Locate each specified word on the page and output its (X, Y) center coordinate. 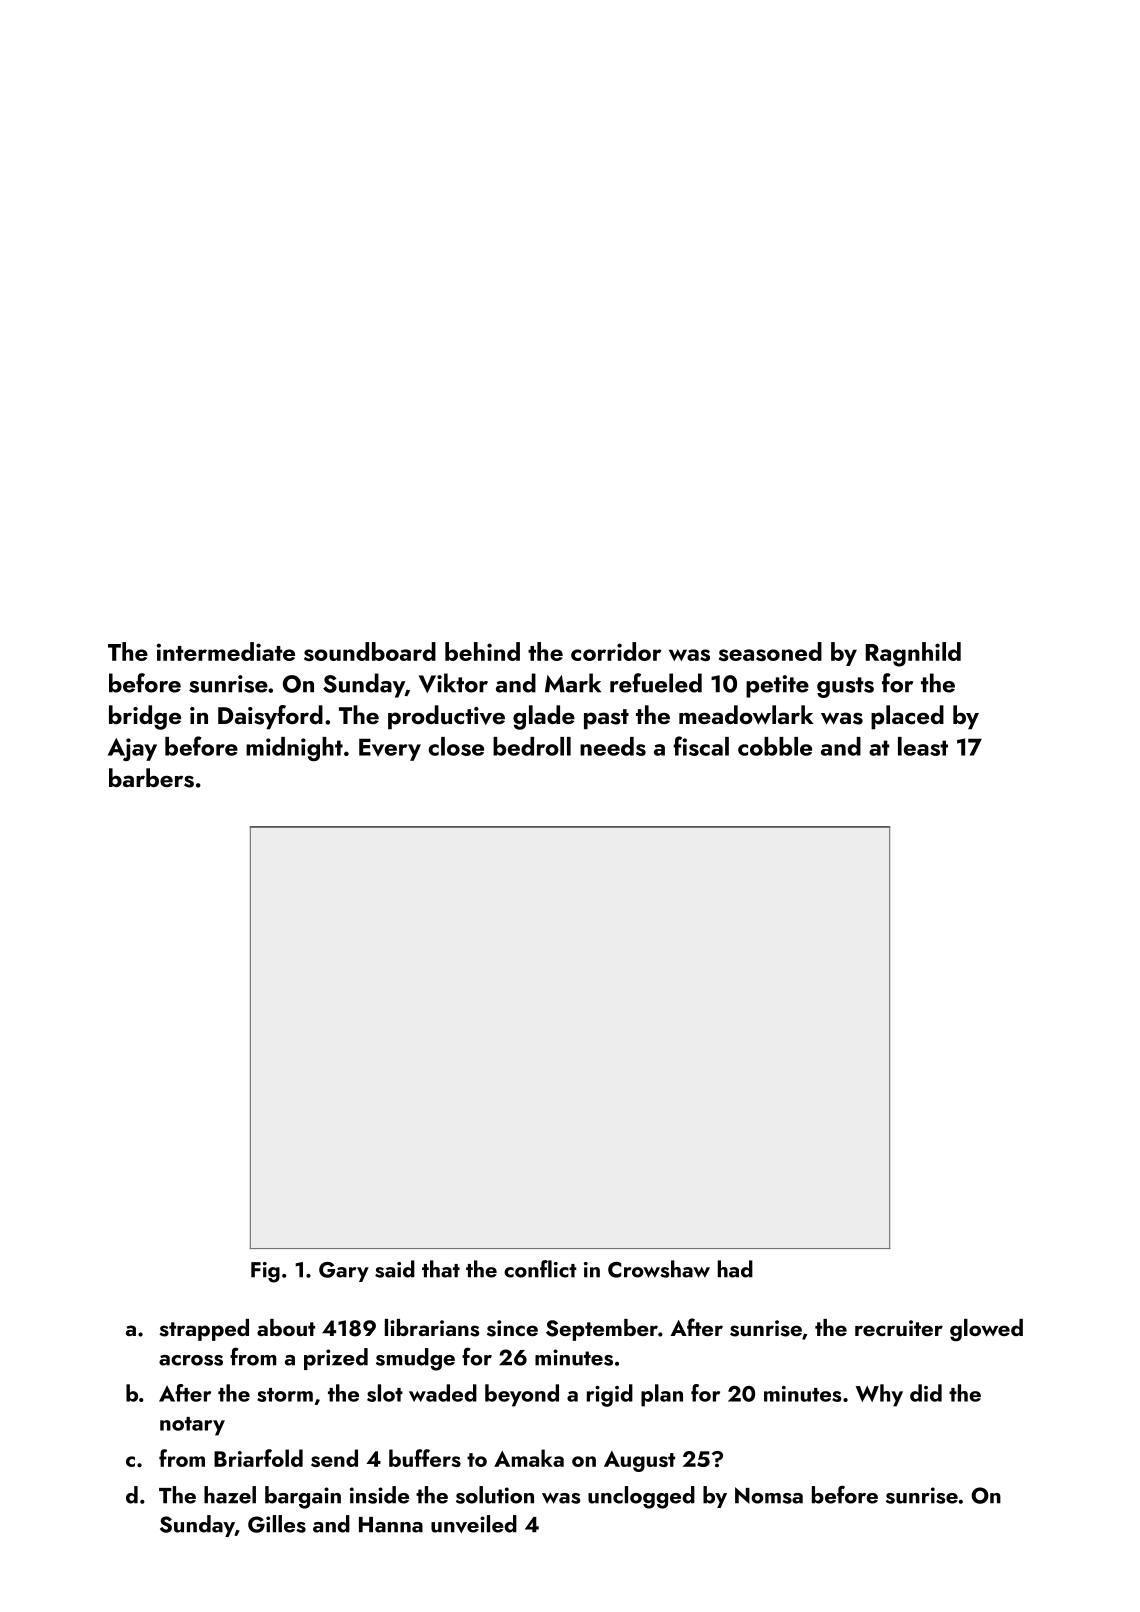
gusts (845, 687)
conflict (540, 1269)
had (735, 1269)
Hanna (391, 1525)
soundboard (370, 651)
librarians (432, 1328)
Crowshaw (659, 1269)
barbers (151, 778)
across (191, 1360)
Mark (573, 683)
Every (390, 749)
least (923, 746)
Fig (265, 1272)
